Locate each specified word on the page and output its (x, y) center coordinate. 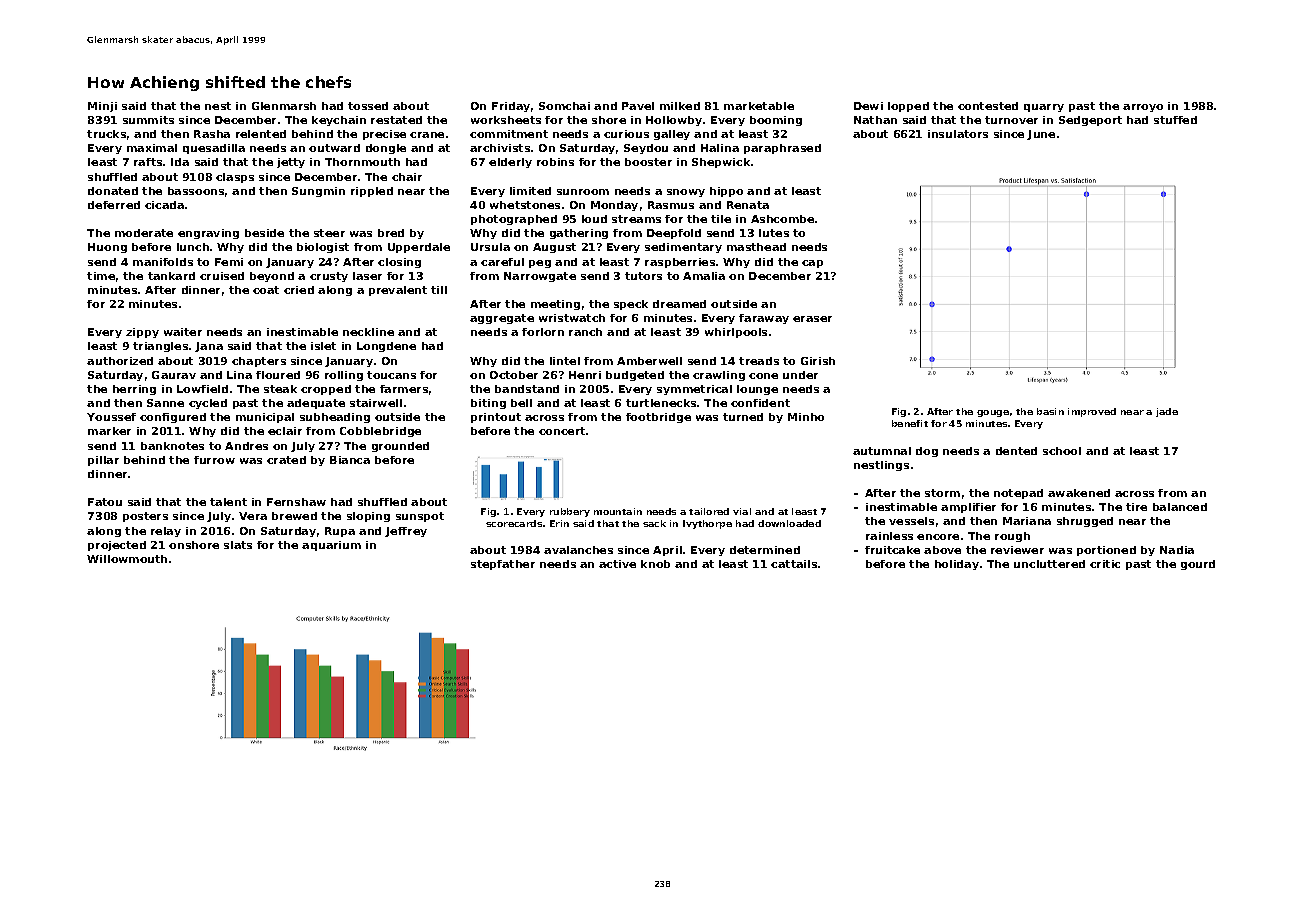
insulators (958, 134)
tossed (368, 106)
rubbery (570, 512)
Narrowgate (540, 277)
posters (145, 517)
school (1062, 451)
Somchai (564, 106)
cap (812, 264)
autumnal (882, 451)
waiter (183, 332)
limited (530, 191)
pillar (103, 461)
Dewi (868, 106)
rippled (372, 192)
